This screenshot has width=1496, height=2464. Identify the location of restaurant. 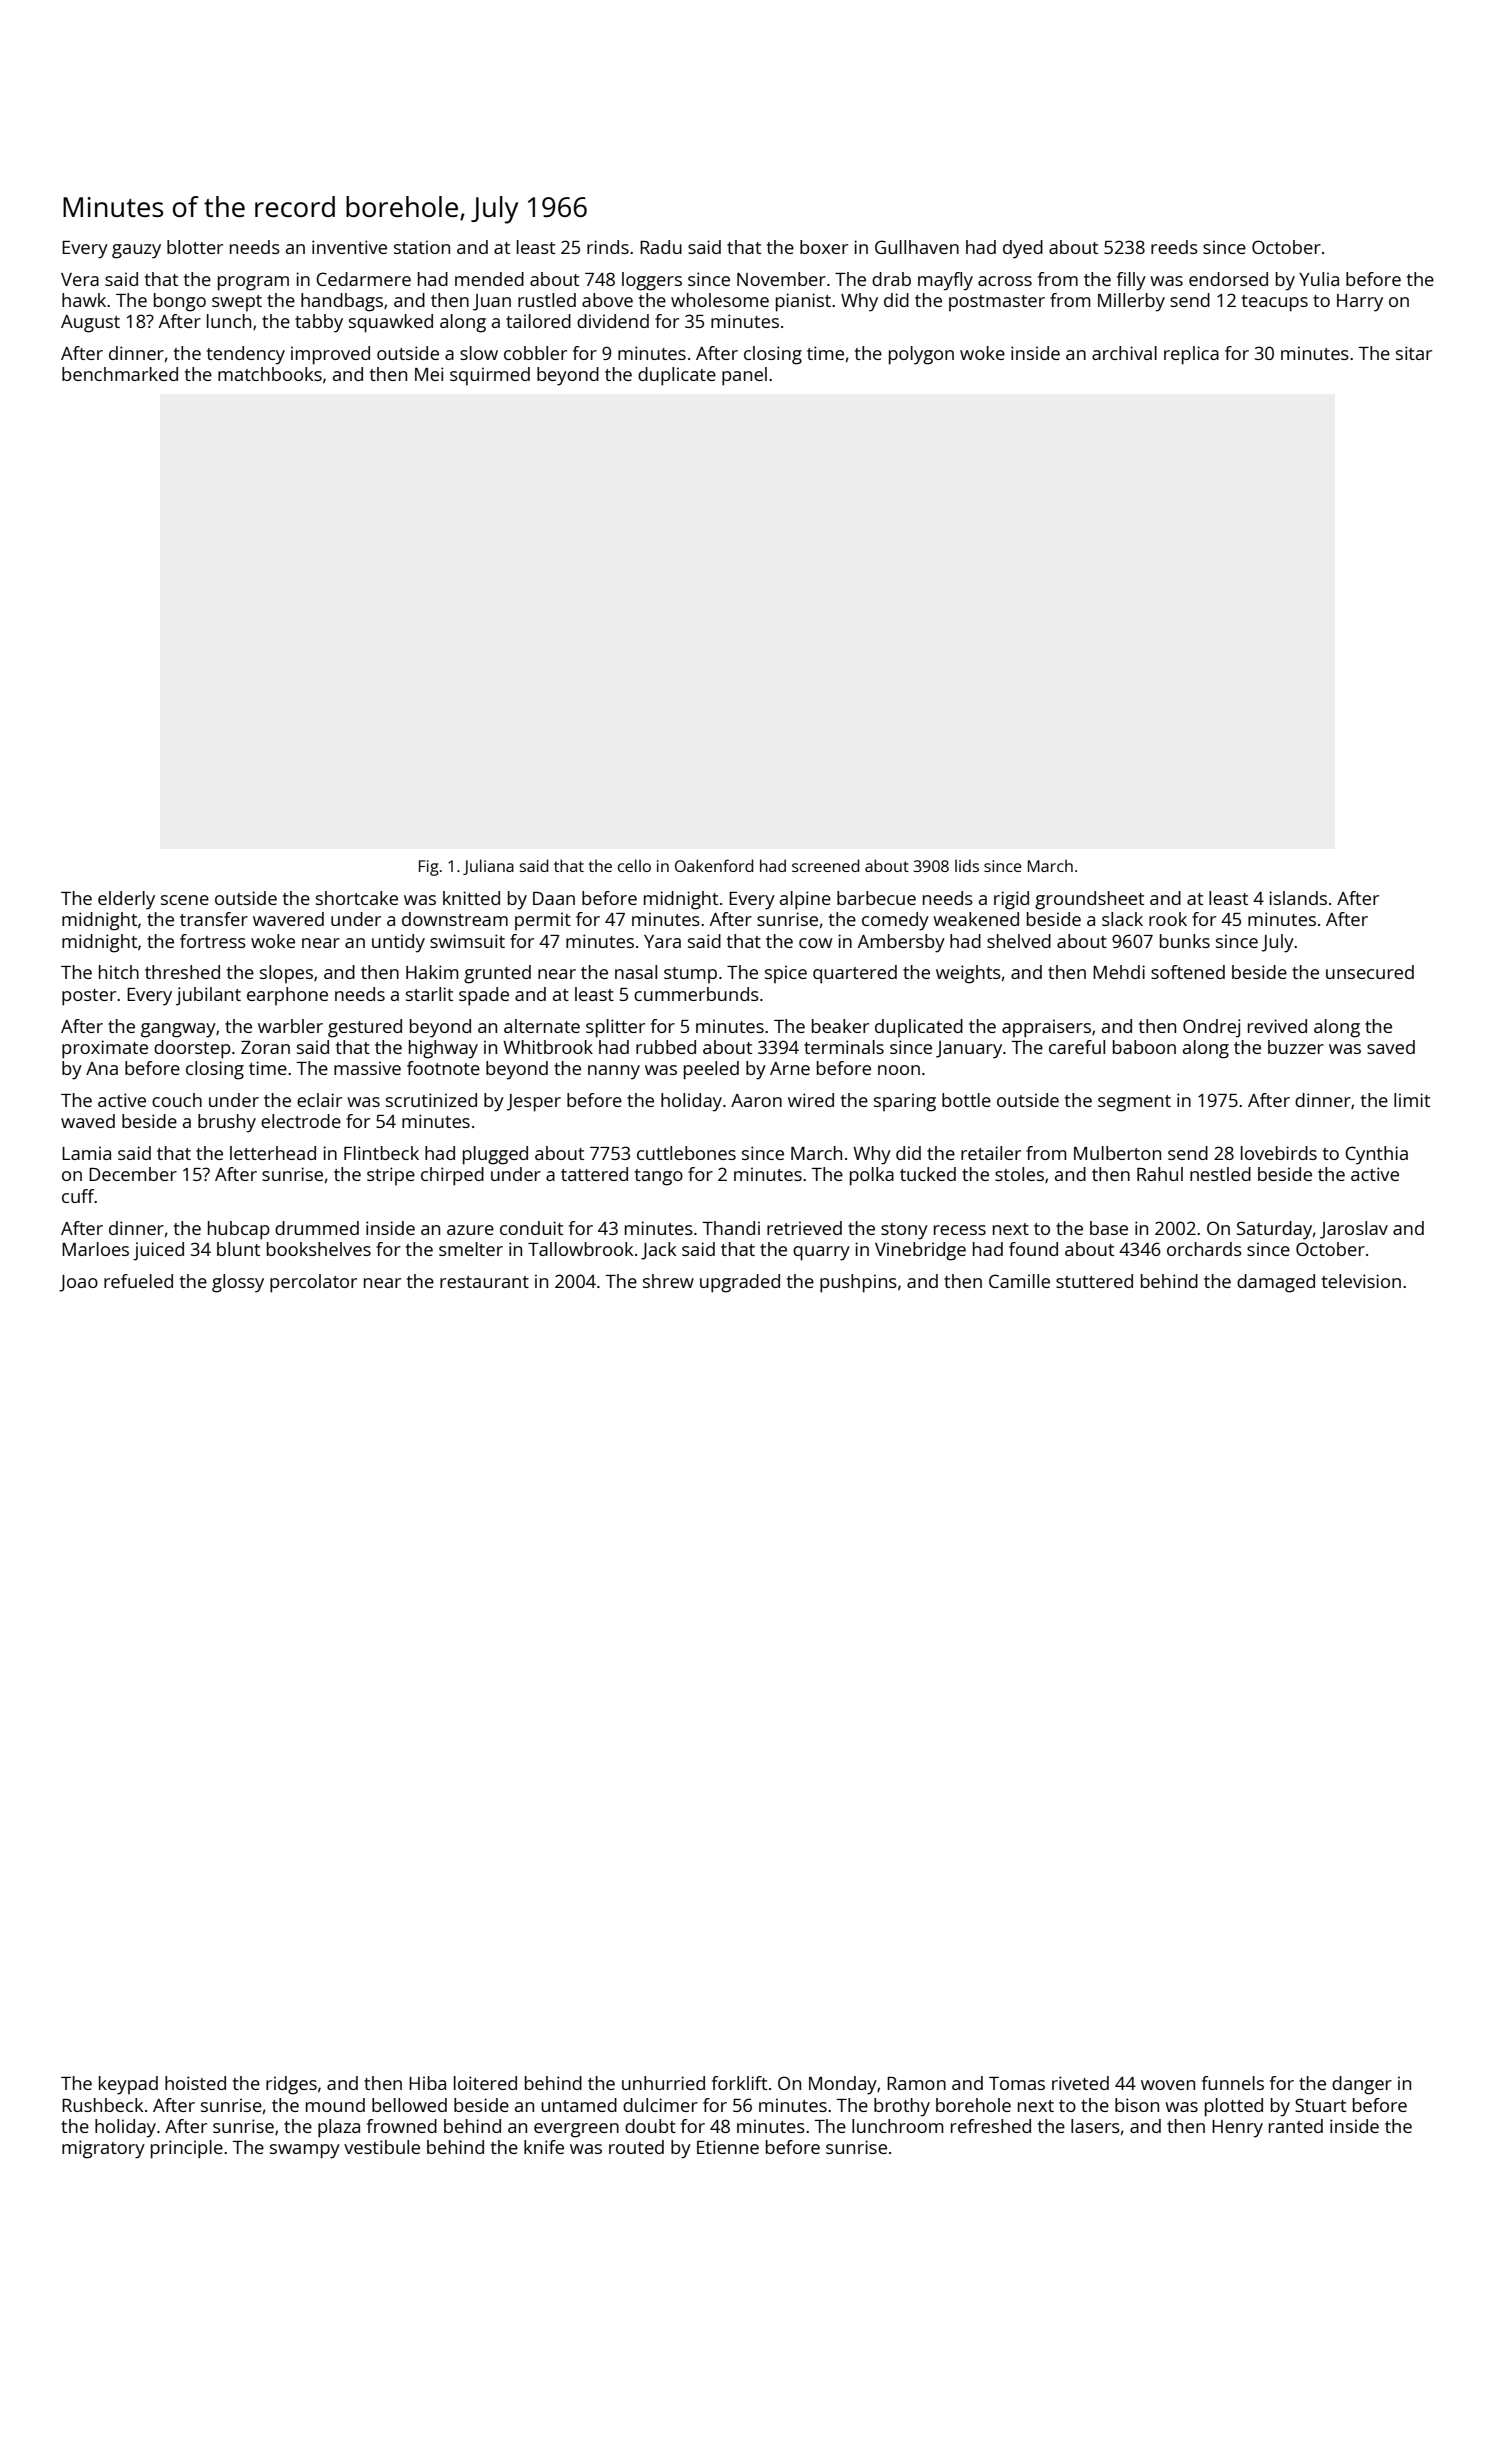
(484, 1282).
